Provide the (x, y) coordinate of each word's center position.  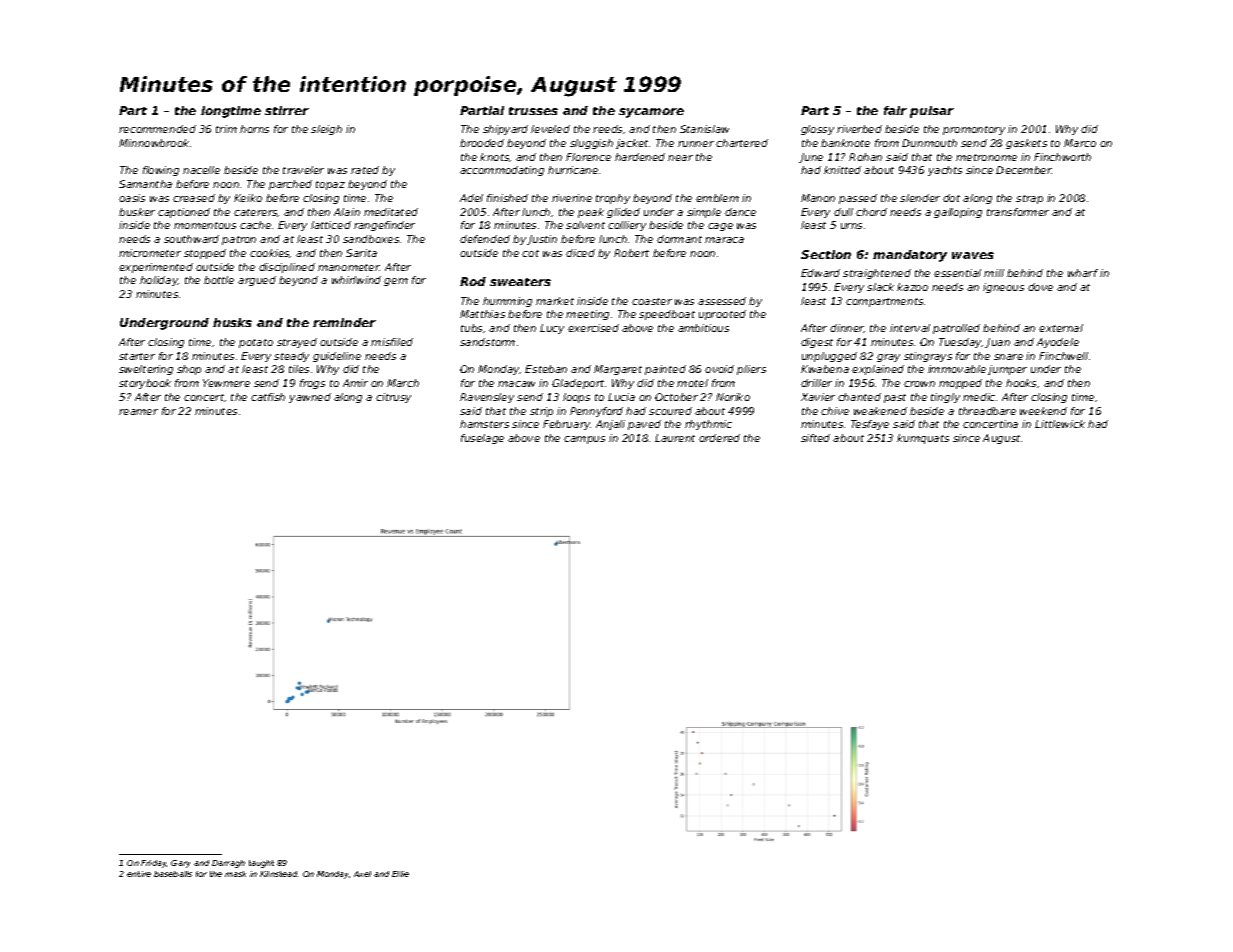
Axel (362, 874)
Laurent (675, 438)
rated (365, 170)
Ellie (400, 874)
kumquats (923, 439)
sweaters (520, 282)
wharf (1083, 273)
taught (261, 864)
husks (232, 322)
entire (139, 874)
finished (507, 198)
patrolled (956, 329)
